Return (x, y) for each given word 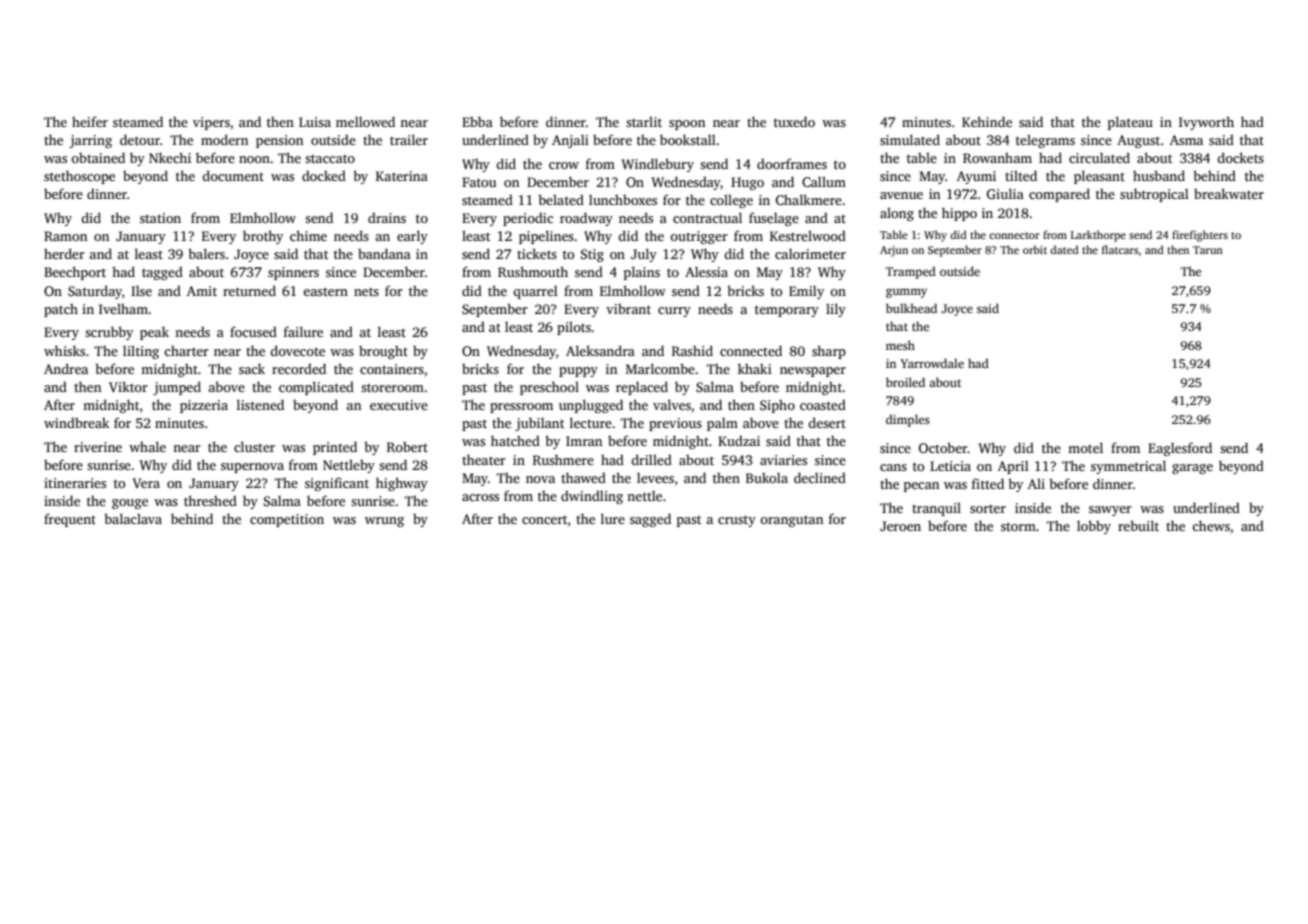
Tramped (911, 272)
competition (287, 520)
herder (64, 253)
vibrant (628, 309)
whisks (64, 350)
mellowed (365, 121)
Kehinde (987, 121)
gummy (906, 293)
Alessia (706, 271)
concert (545, 519)
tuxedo (794, 121)
